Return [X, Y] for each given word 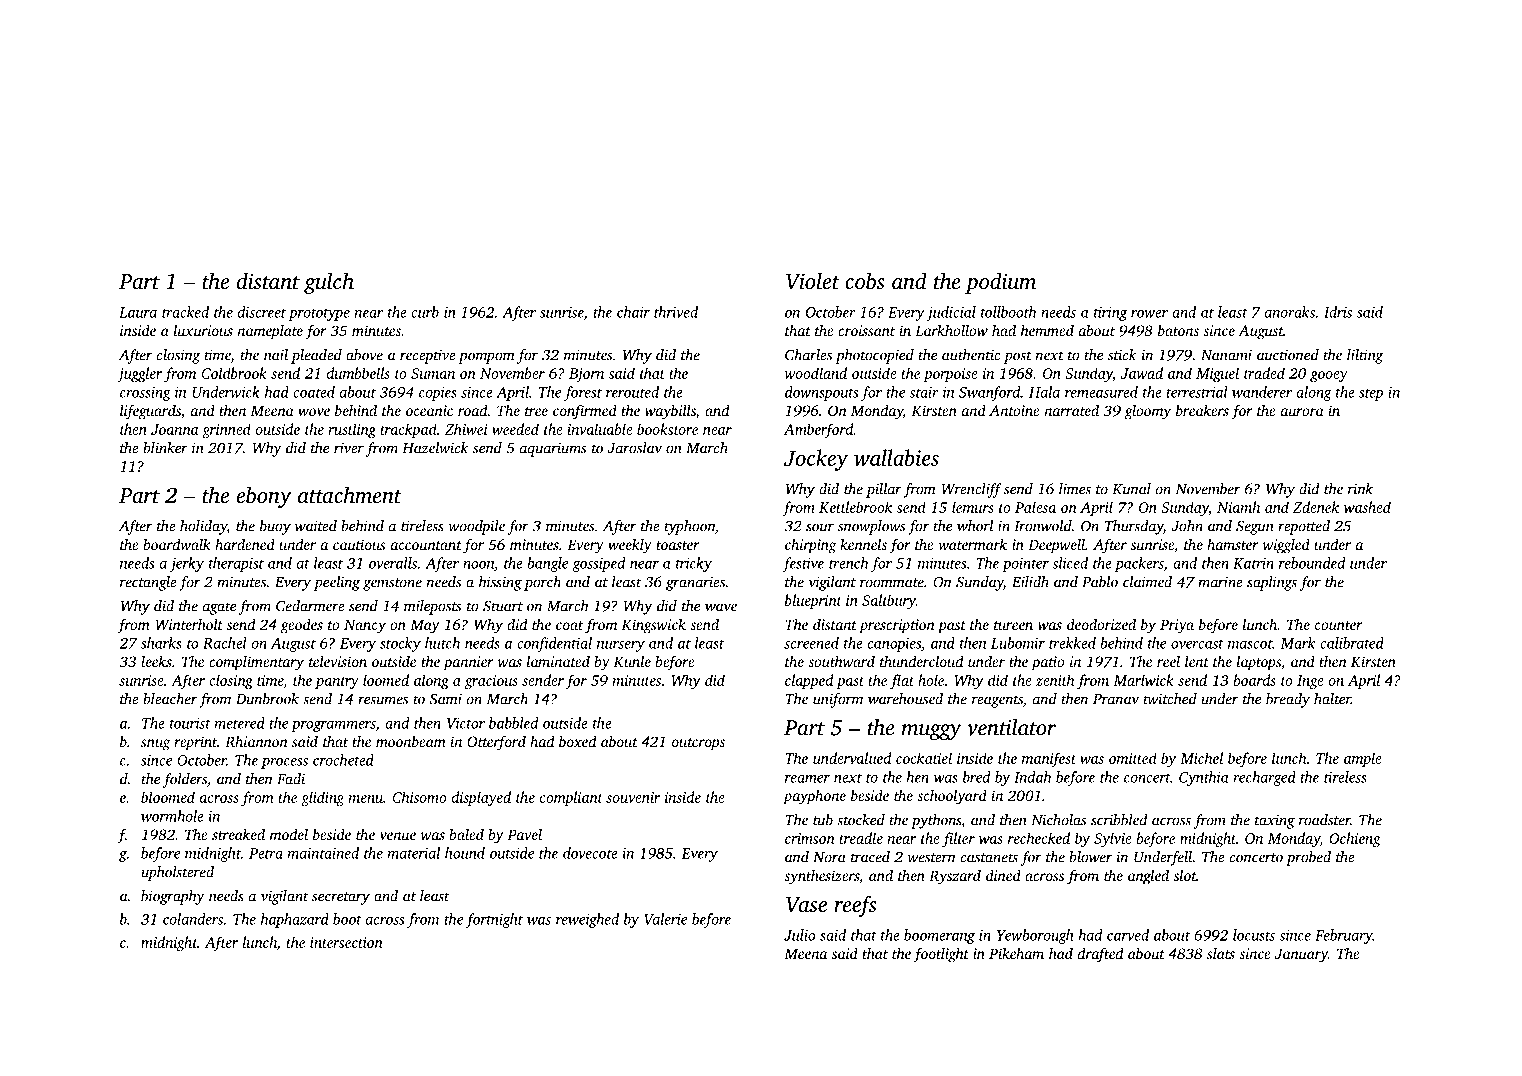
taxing [1275, 821]
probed [1308, 858]
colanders [193, 919]
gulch [329, 283]
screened [811, 643]
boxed [577, 741]
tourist [190, 723]
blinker [165, 448]
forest [583, 393]
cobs [865, 280]
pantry [337, 683]
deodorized [1101, 624]
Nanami [1226, 355]
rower [1149, 314]
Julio [800, 935]
